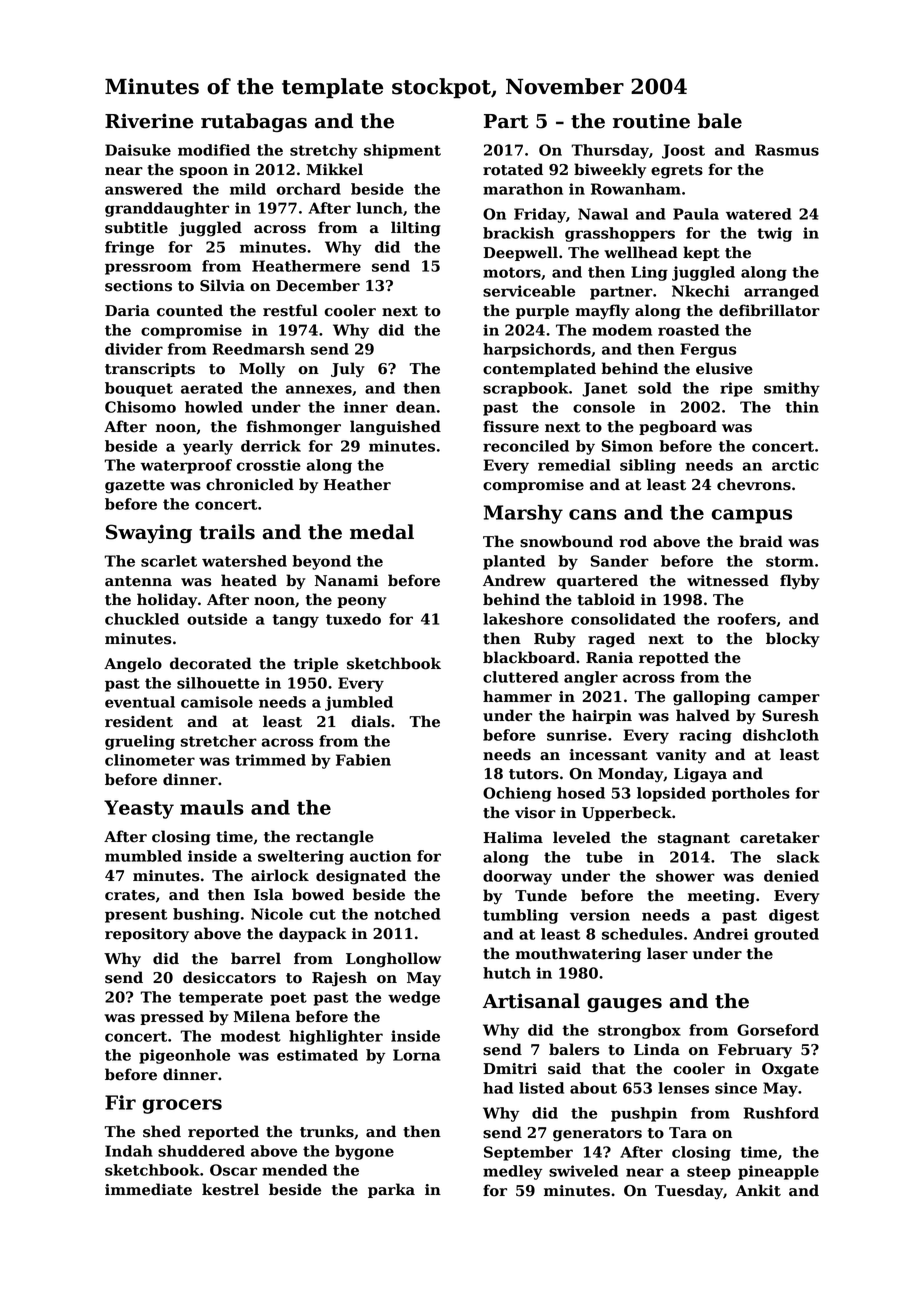 This screenshot has width=924, height=1308. I want to click on repository, so click(147, 935).
